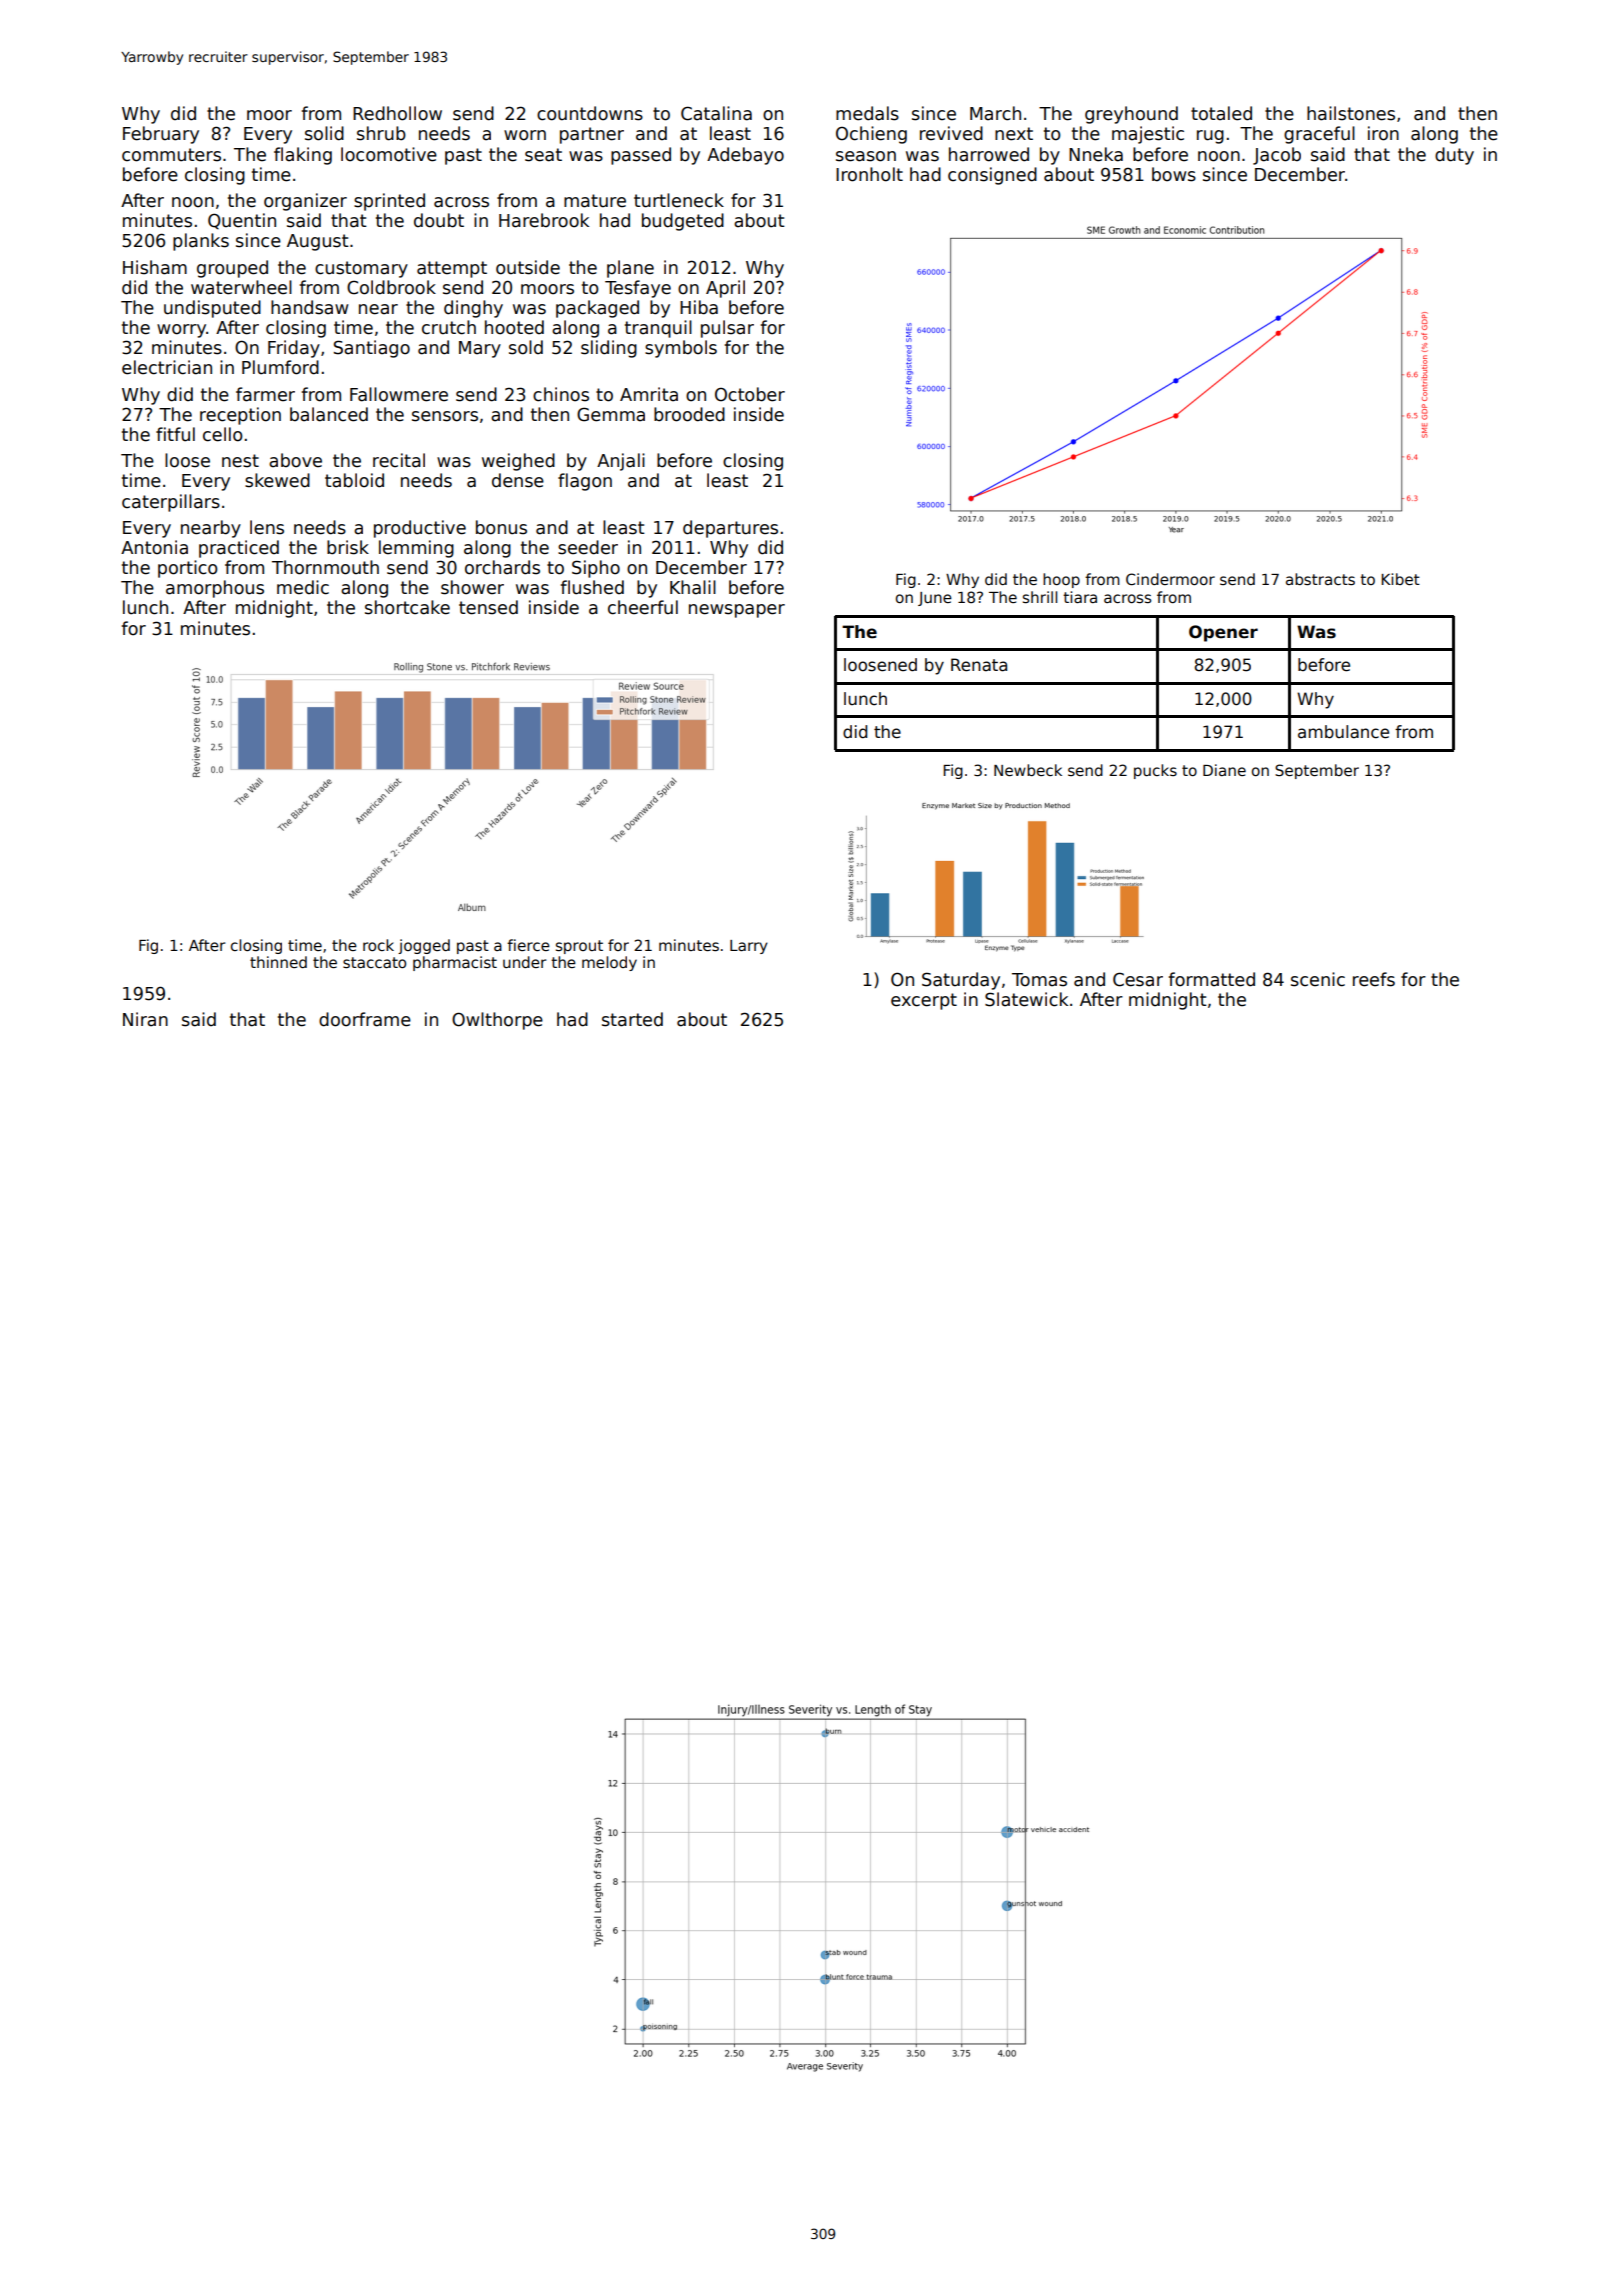 The height and width of the document is (2292, 1620). What do you see at coordinates (727, 329) in the document?
I see `pulsar` at bounding box center [727, 329].
